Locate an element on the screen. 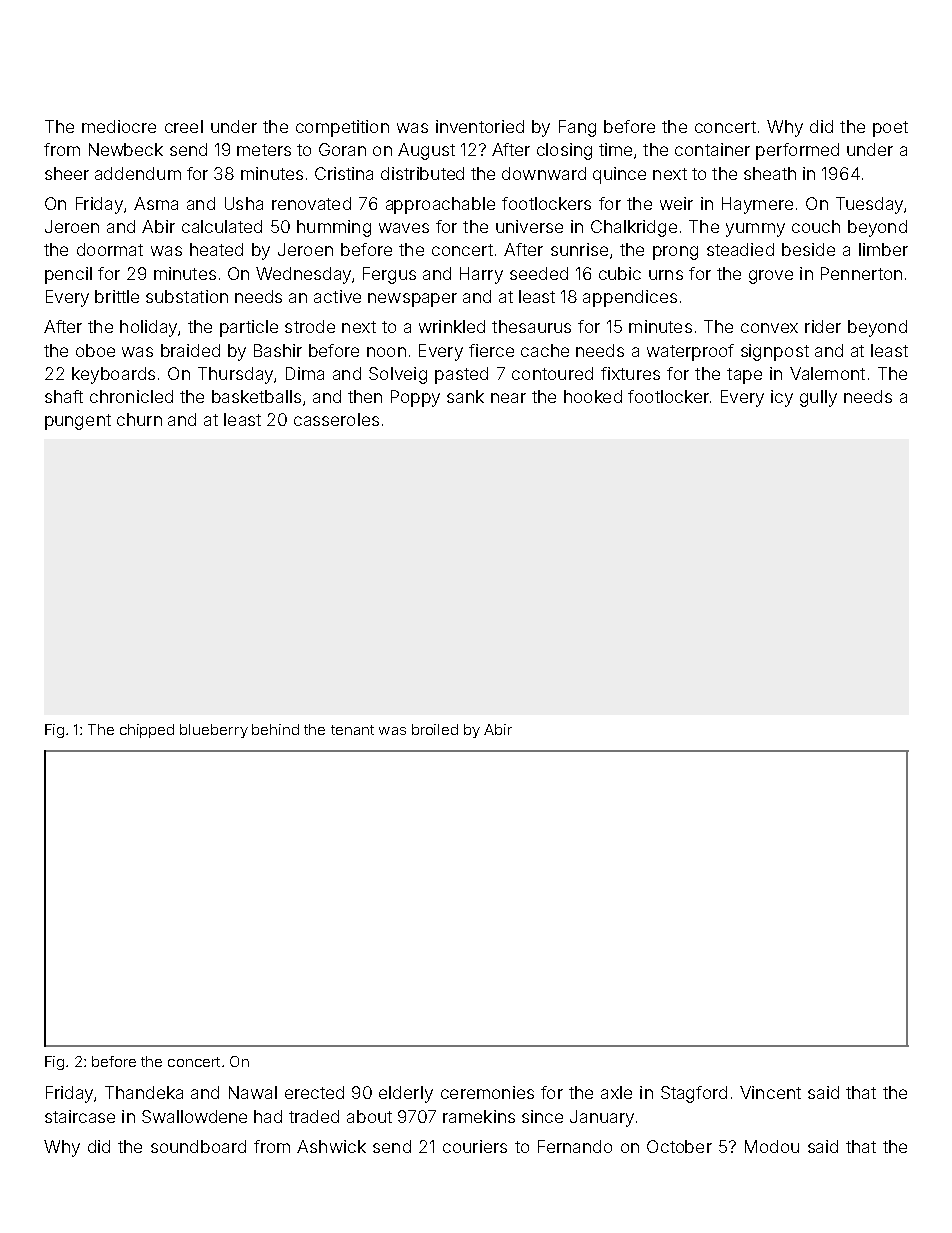 This screenshot has width=952, height=1233. Fernando is located at coordinates (575, 1146).
